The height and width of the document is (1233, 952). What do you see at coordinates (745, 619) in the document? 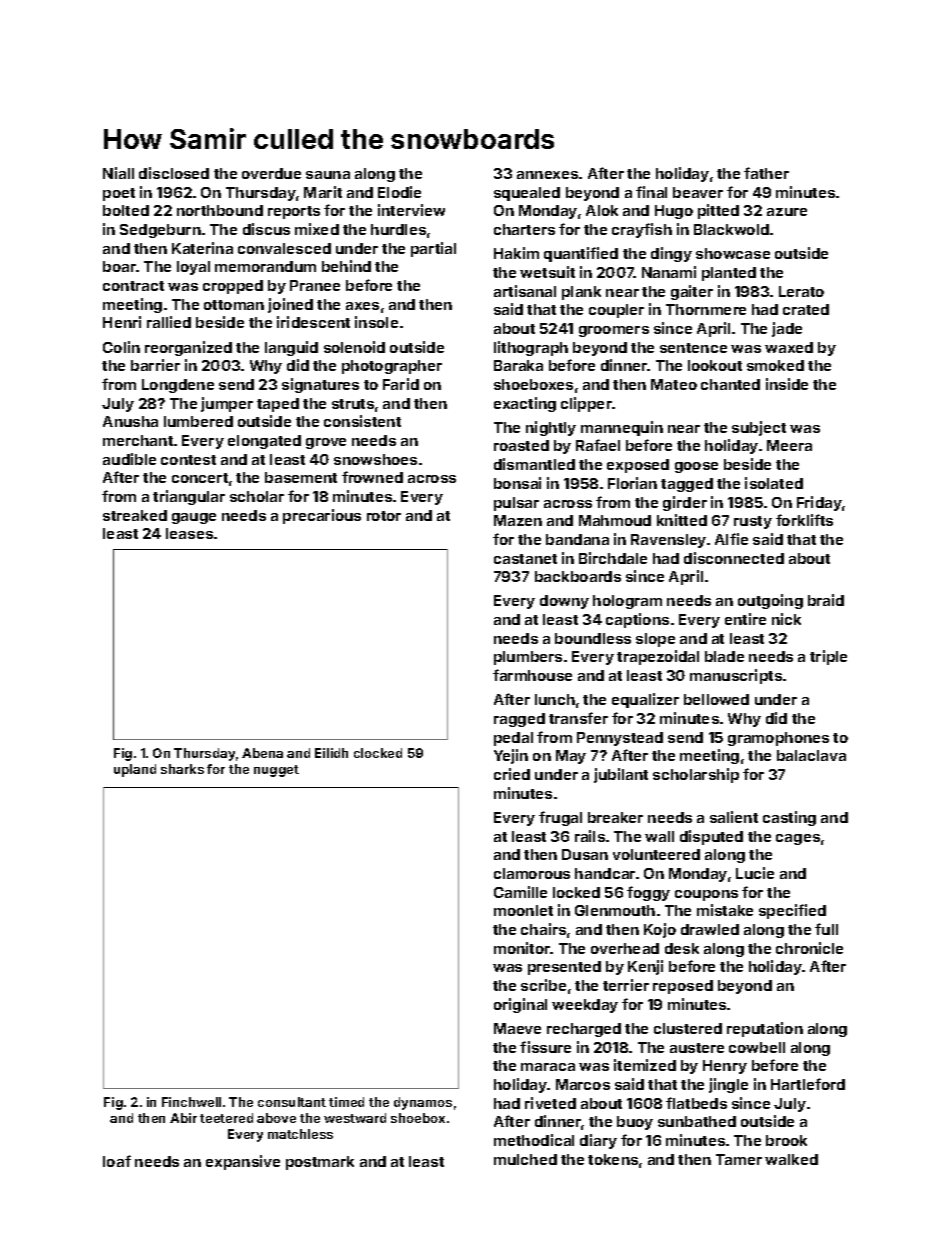
I see `entire` at bounding box center [745, 619].
